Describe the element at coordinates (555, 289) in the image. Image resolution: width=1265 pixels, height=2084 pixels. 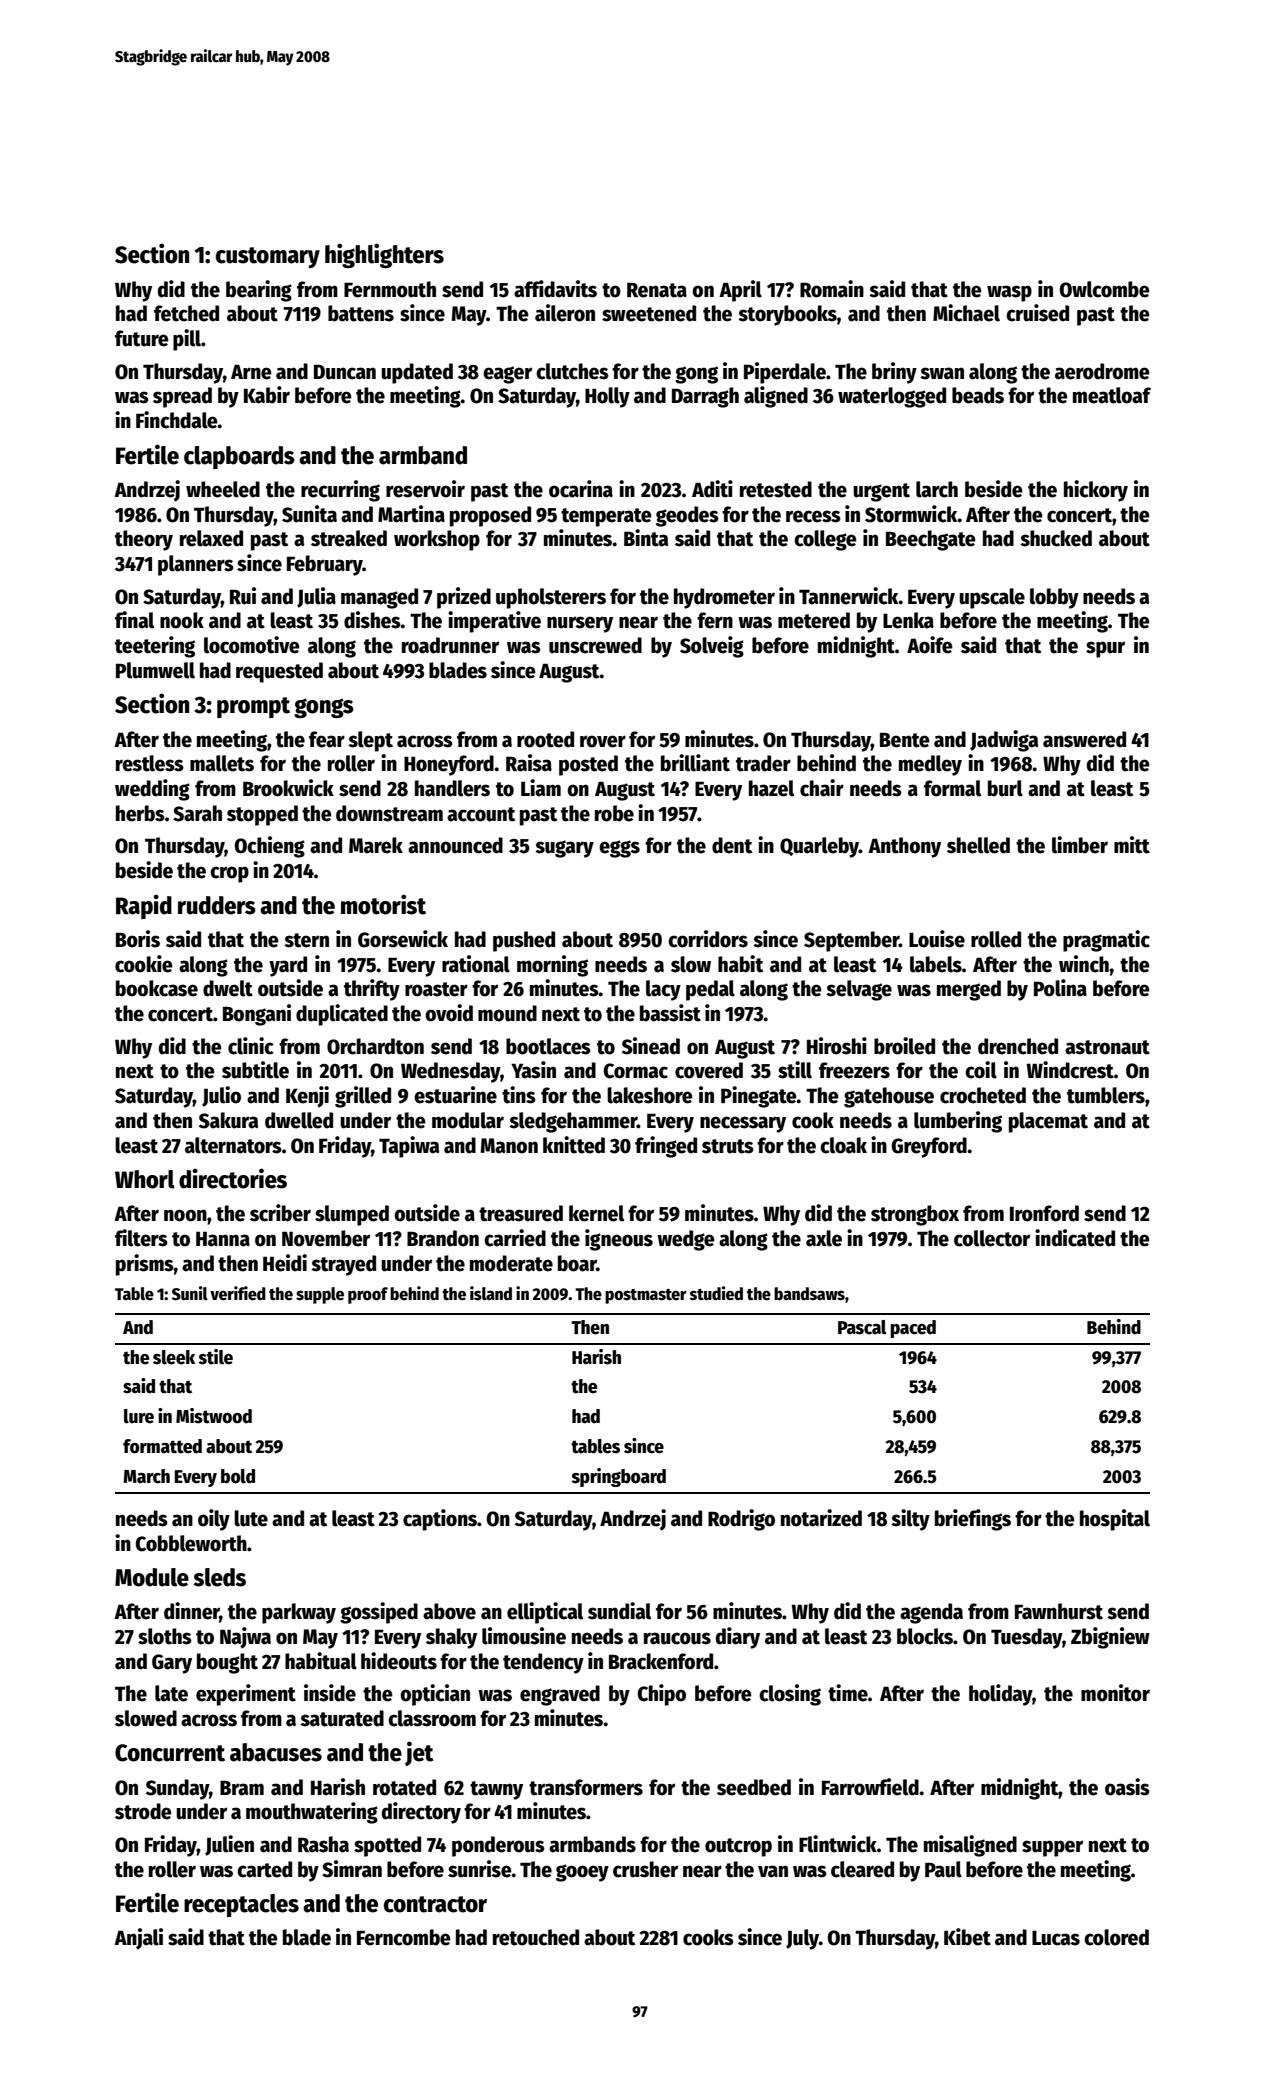
I see `affidavits` at that location.
